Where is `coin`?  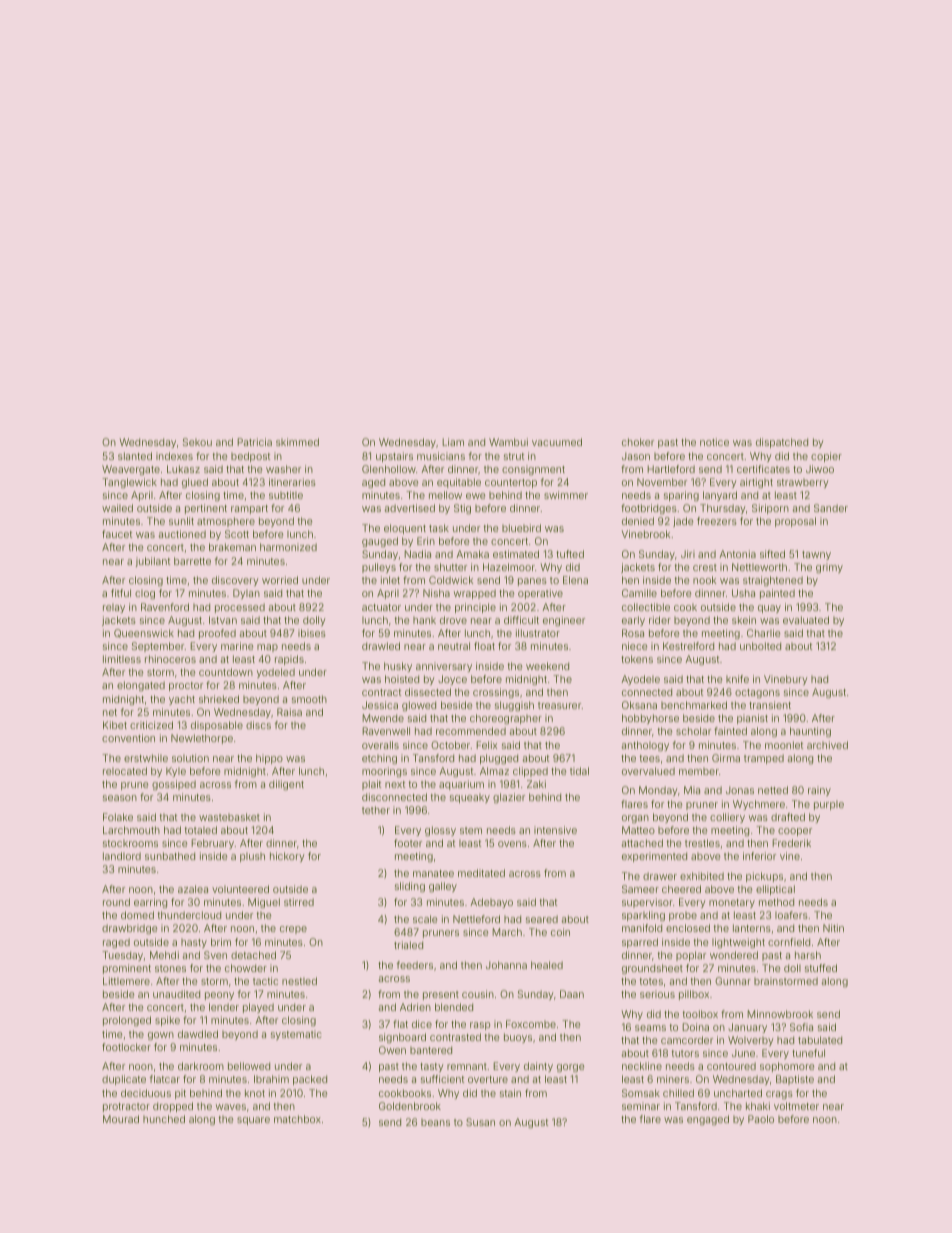 coin is located at coordinates (560, 932).
